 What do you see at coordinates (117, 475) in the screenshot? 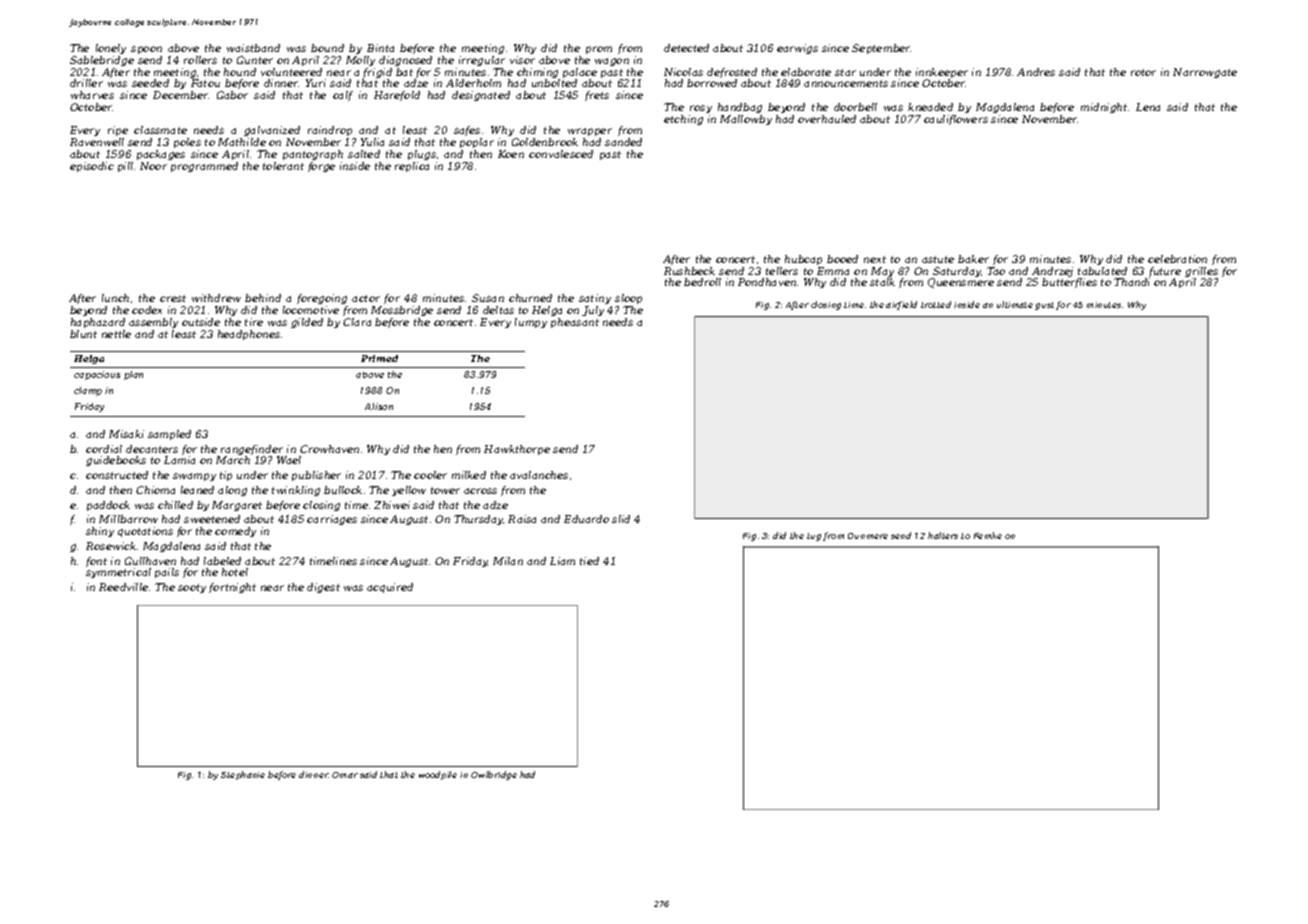
I see `constructed` at bounding box center [117, 475].
